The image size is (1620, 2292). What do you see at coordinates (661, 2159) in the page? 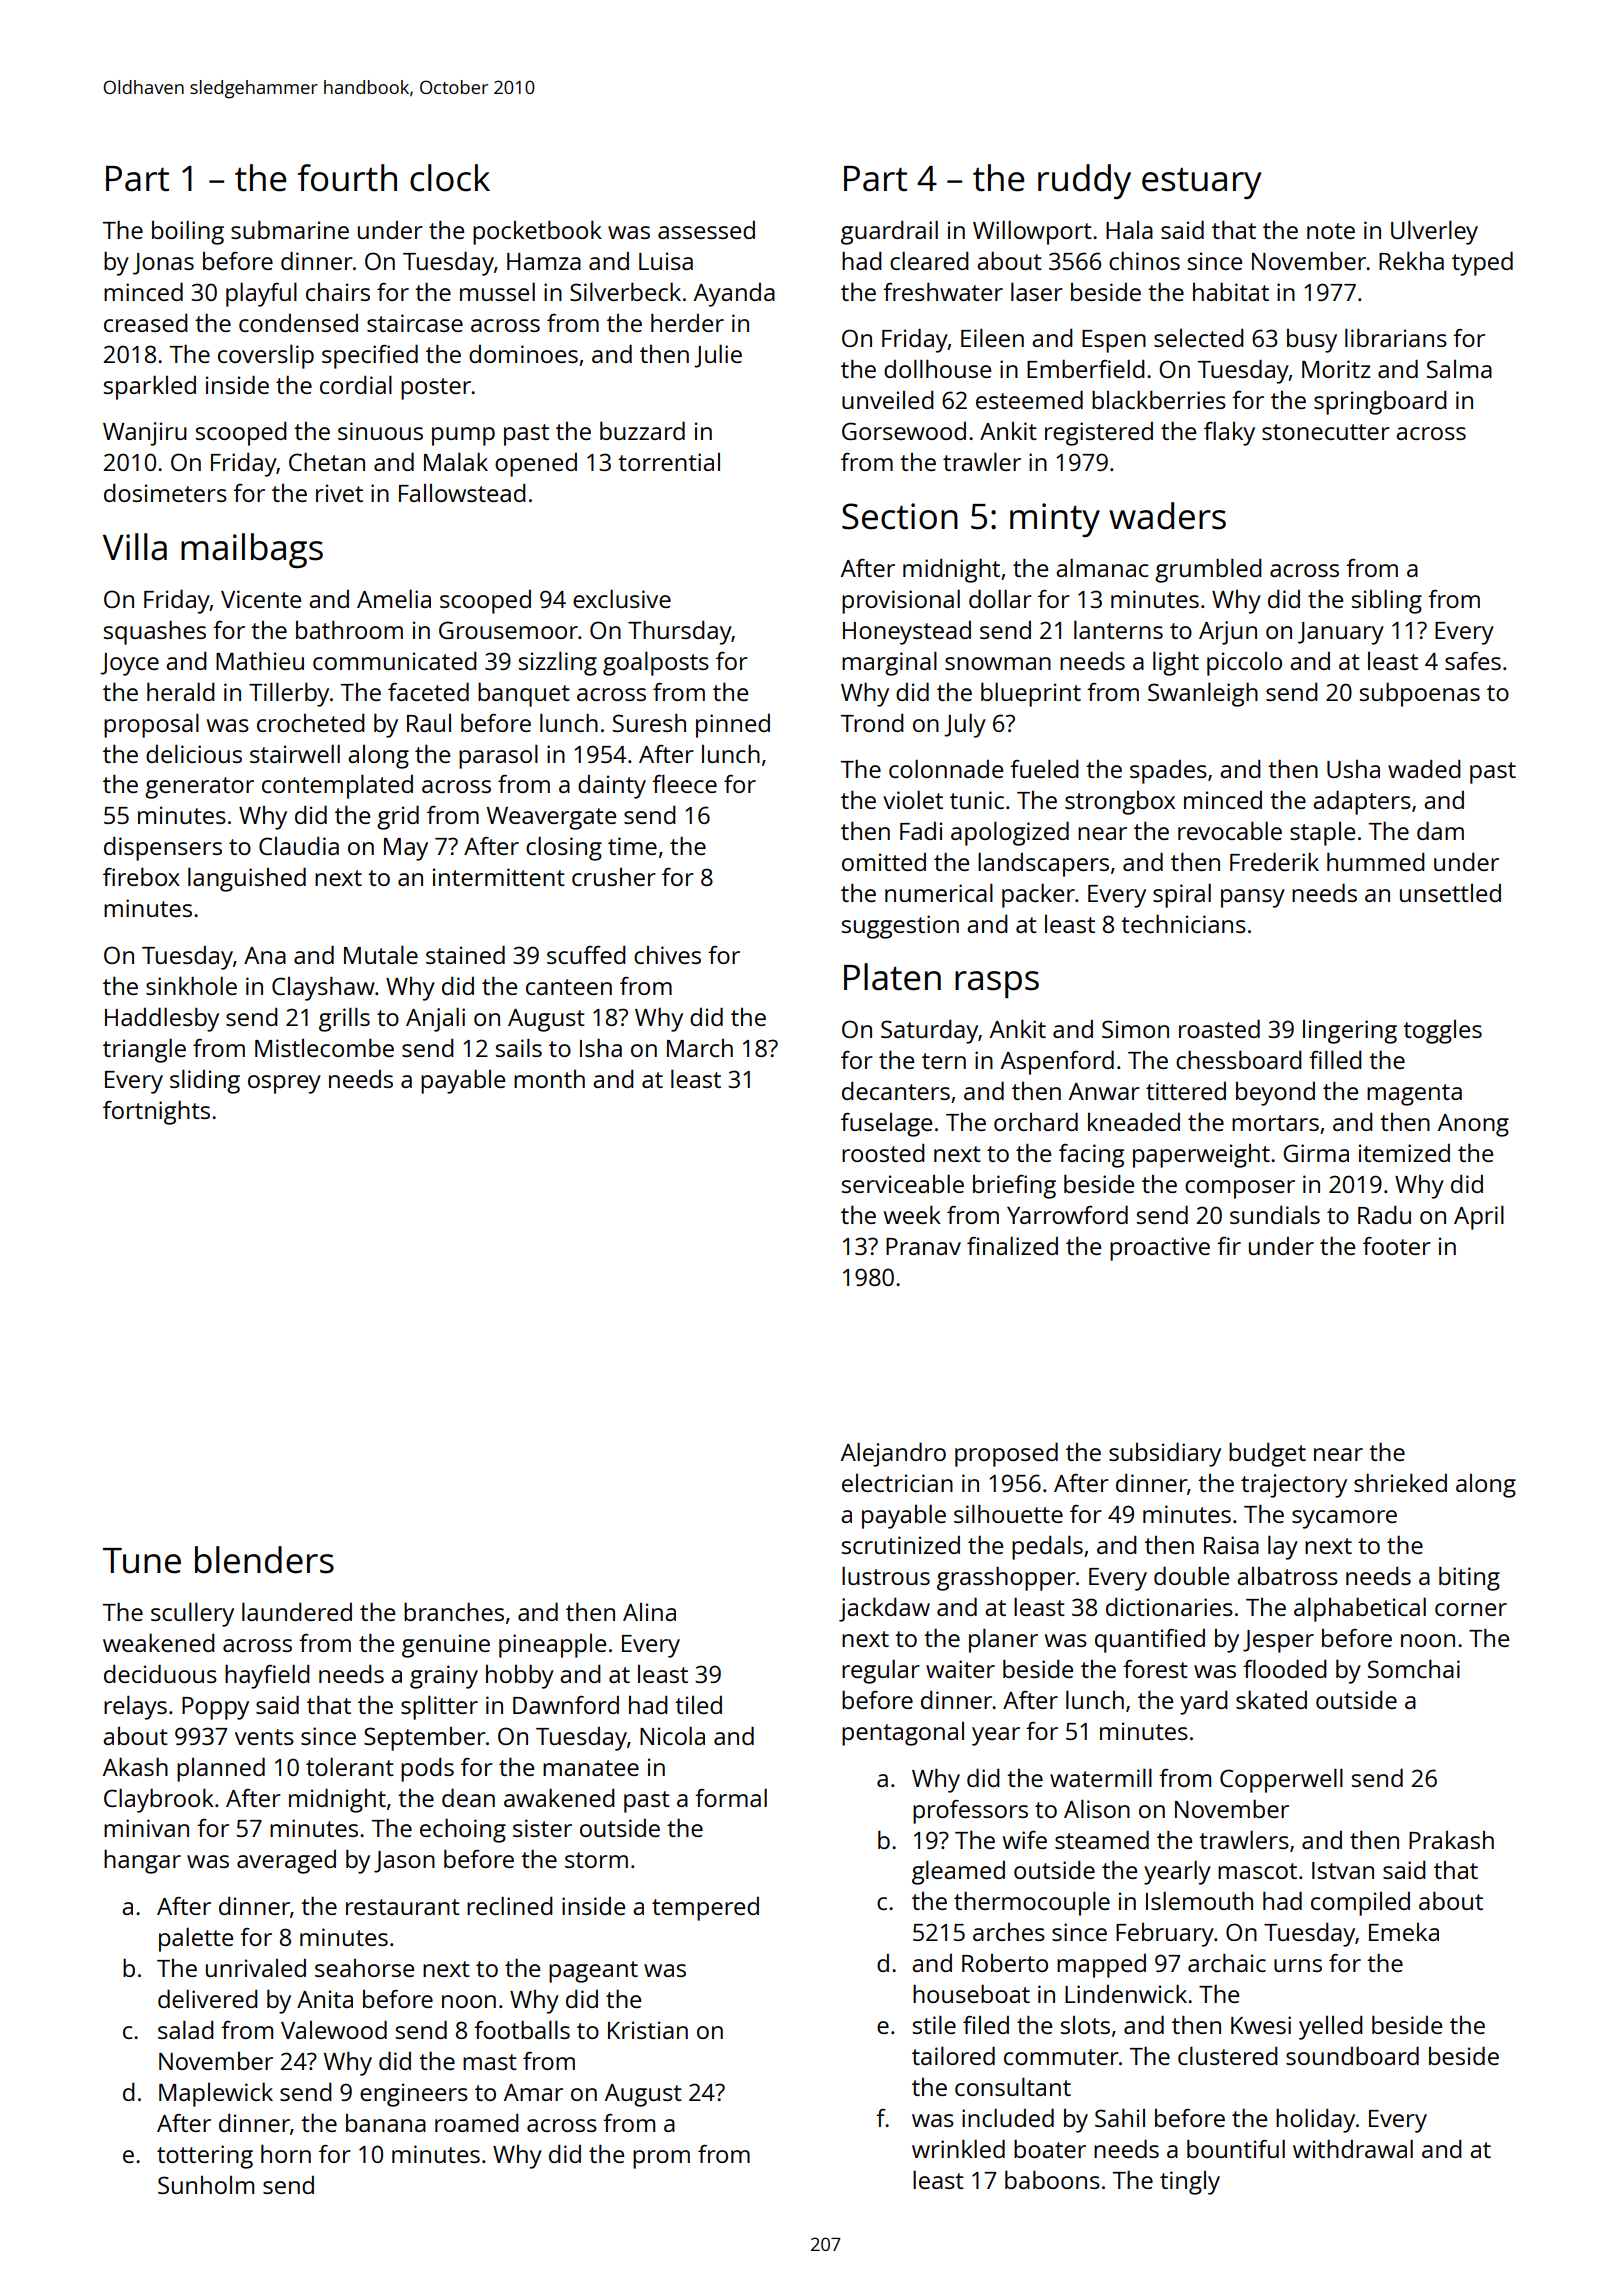
I see `prom` at bounding box center [661, 2159].
